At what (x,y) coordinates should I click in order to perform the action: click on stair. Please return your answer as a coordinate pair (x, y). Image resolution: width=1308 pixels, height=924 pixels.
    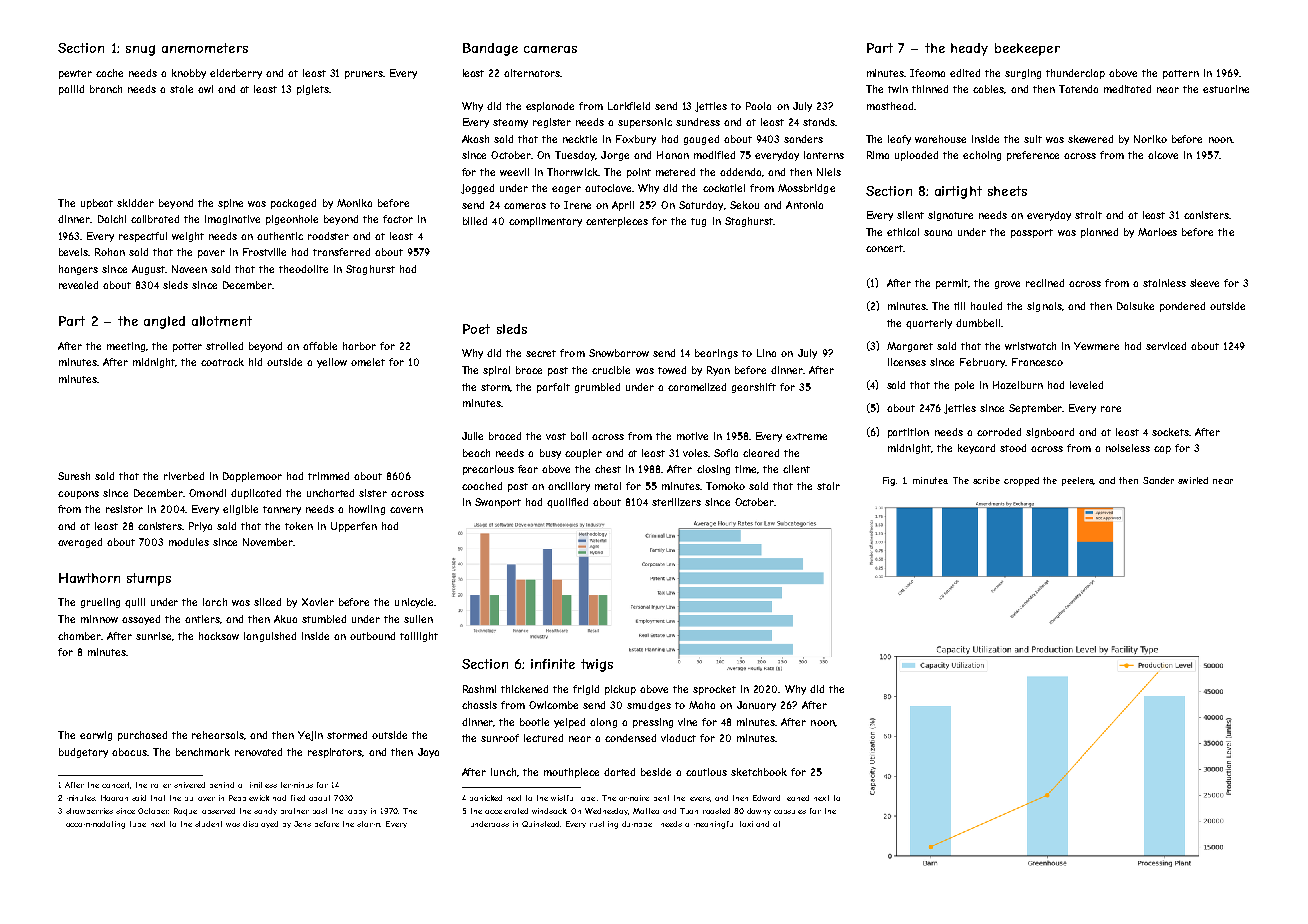
    Looking at the image, I should click on (828, 486).
